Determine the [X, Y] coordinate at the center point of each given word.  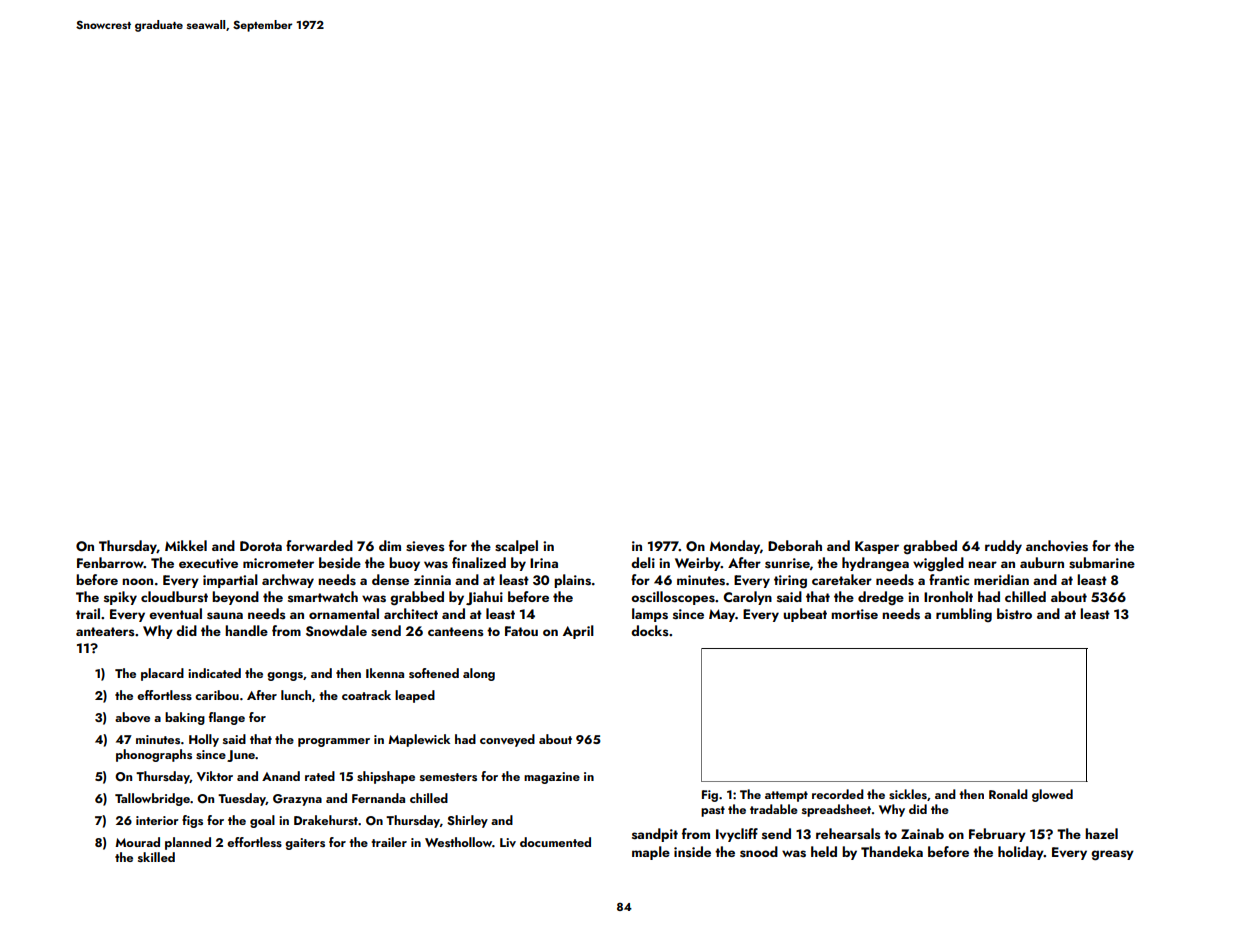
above [132, 717]
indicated [214, 673]
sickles [908, 794]
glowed [1052, 795]
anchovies [1057, 546]
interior [157, 820]
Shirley [467, 821]
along [479, 674]
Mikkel [186, 545]
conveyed [507, 740]
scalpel [516, 547]
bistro [1014, 614]
